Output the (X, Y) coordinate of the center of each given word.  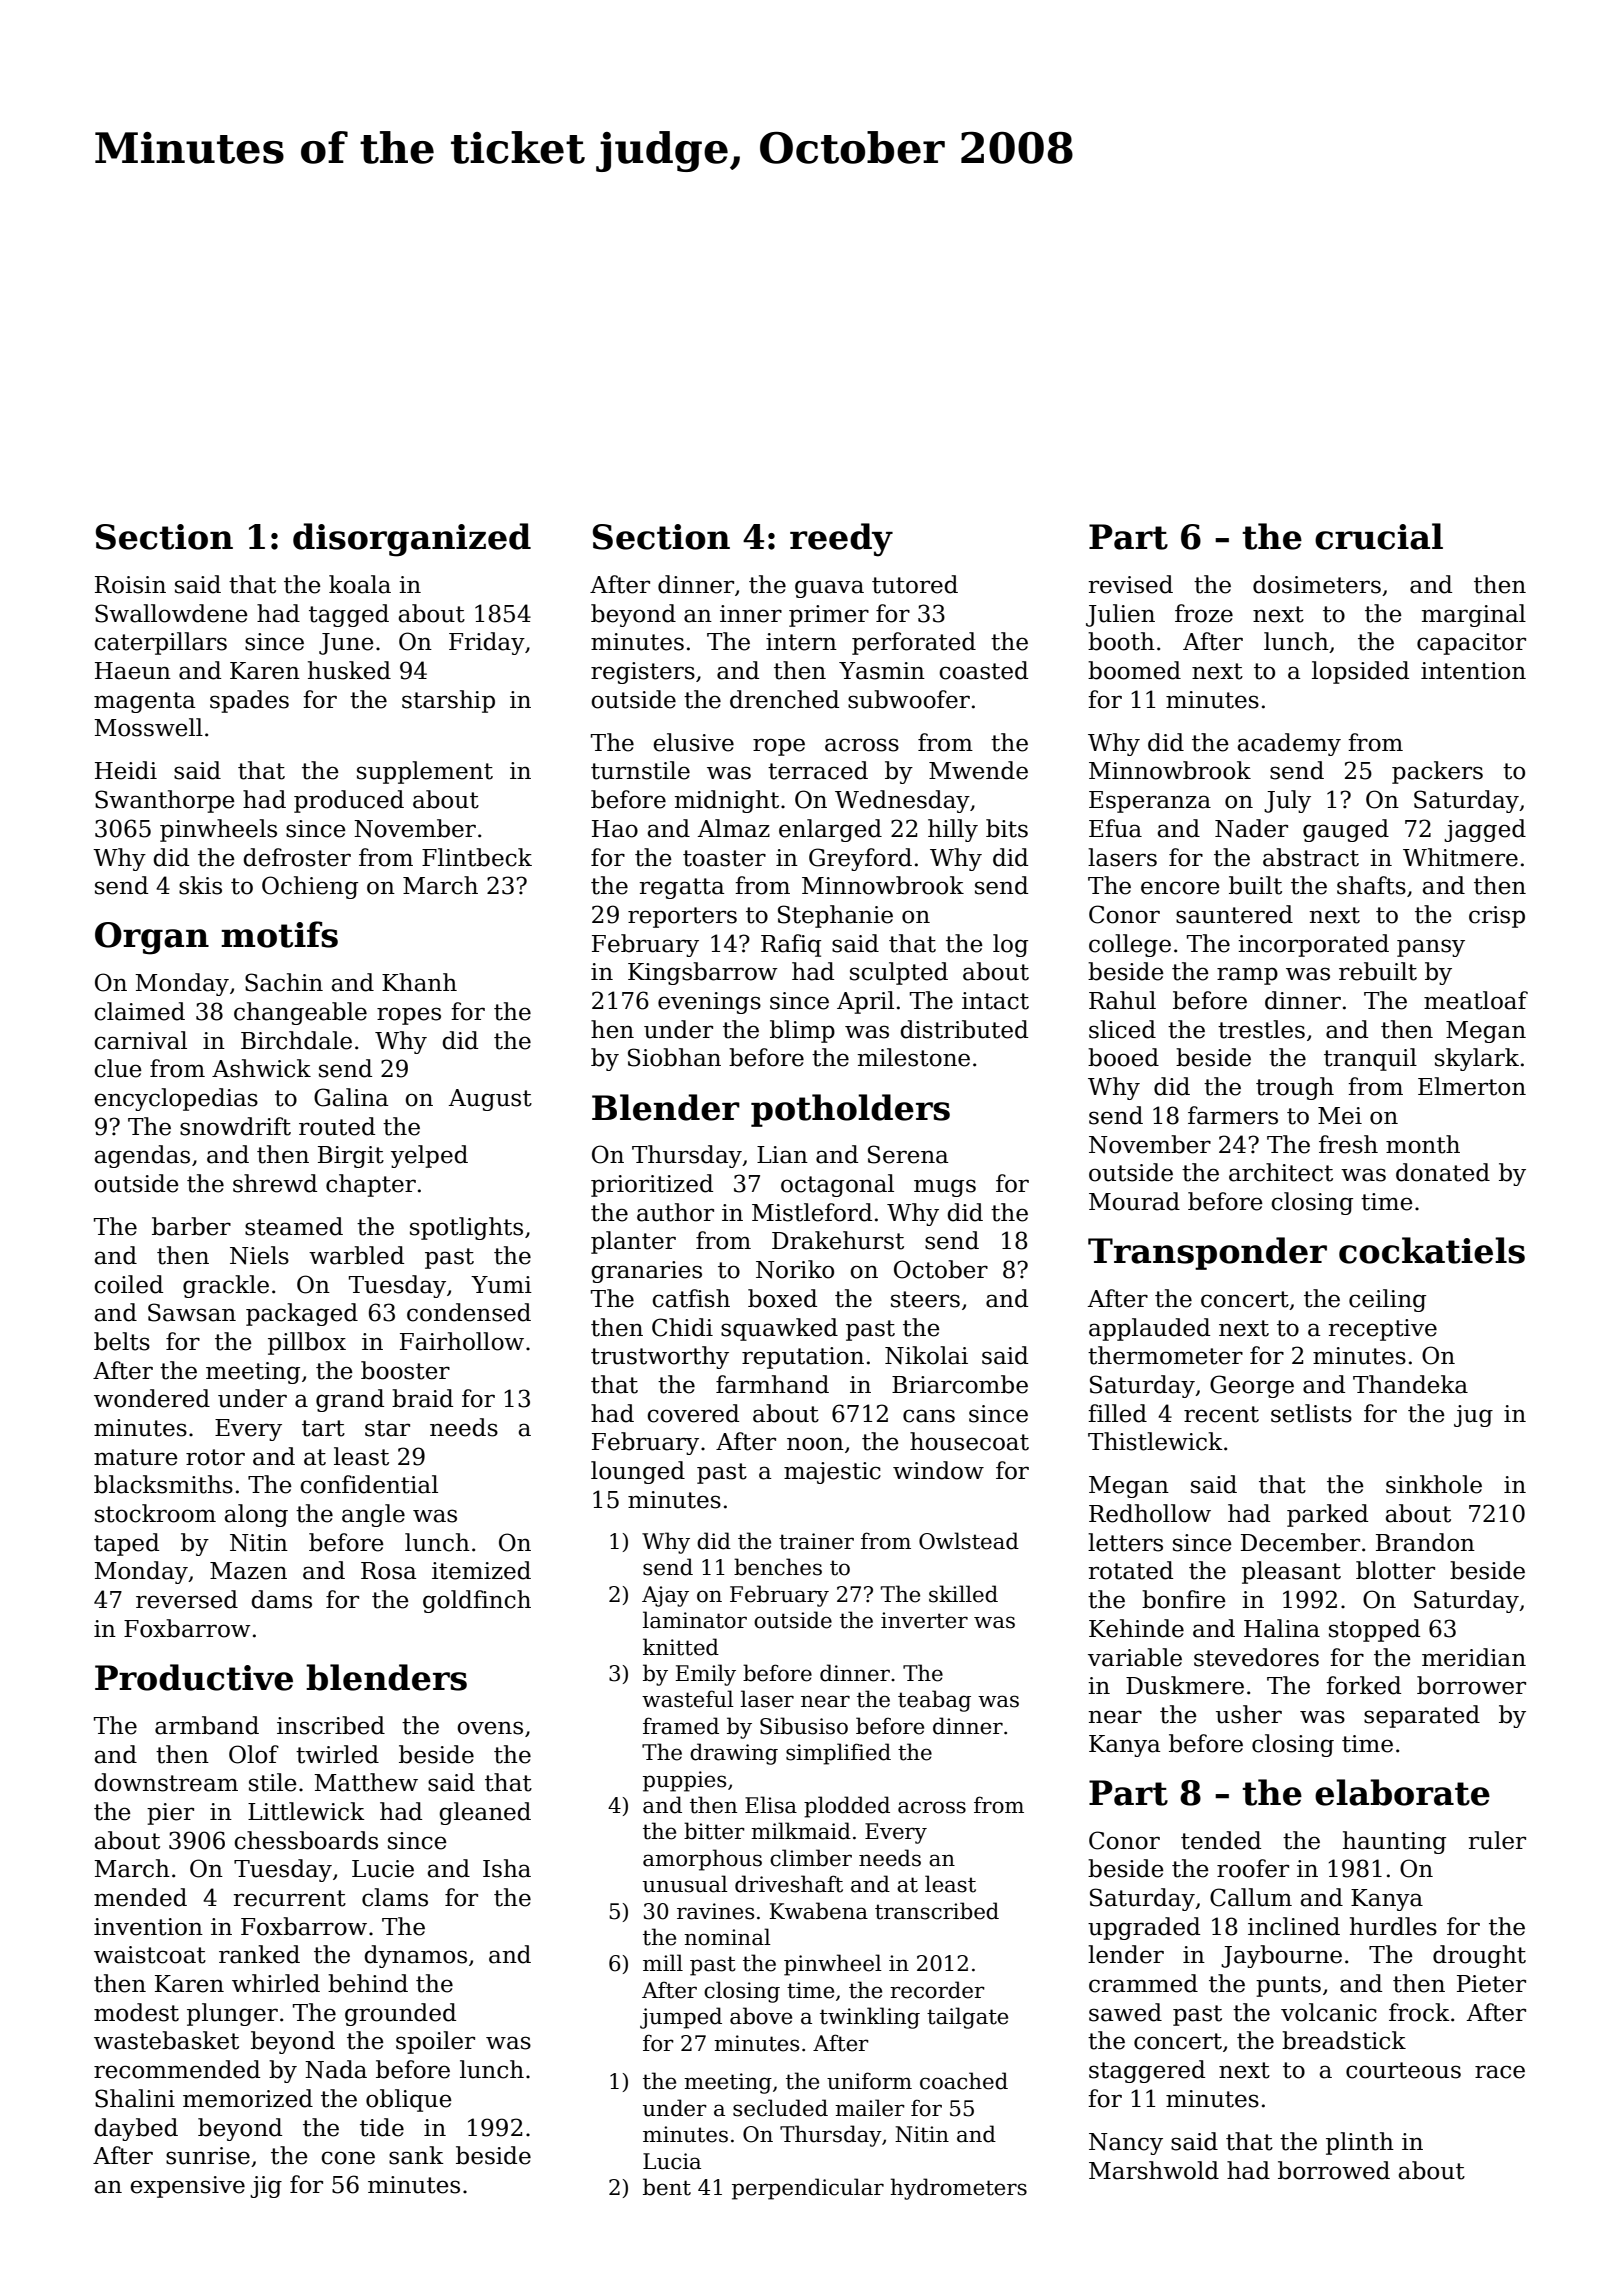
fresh (1348, 1144)
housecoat (969, 1441)
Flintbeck (477, 857)
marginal (1473, 615)
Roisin (130, 585)
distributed (964, 1029)
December (1300, 1542)
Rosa (388, 1571)
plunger (232, 2014)
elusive (693, 742)
